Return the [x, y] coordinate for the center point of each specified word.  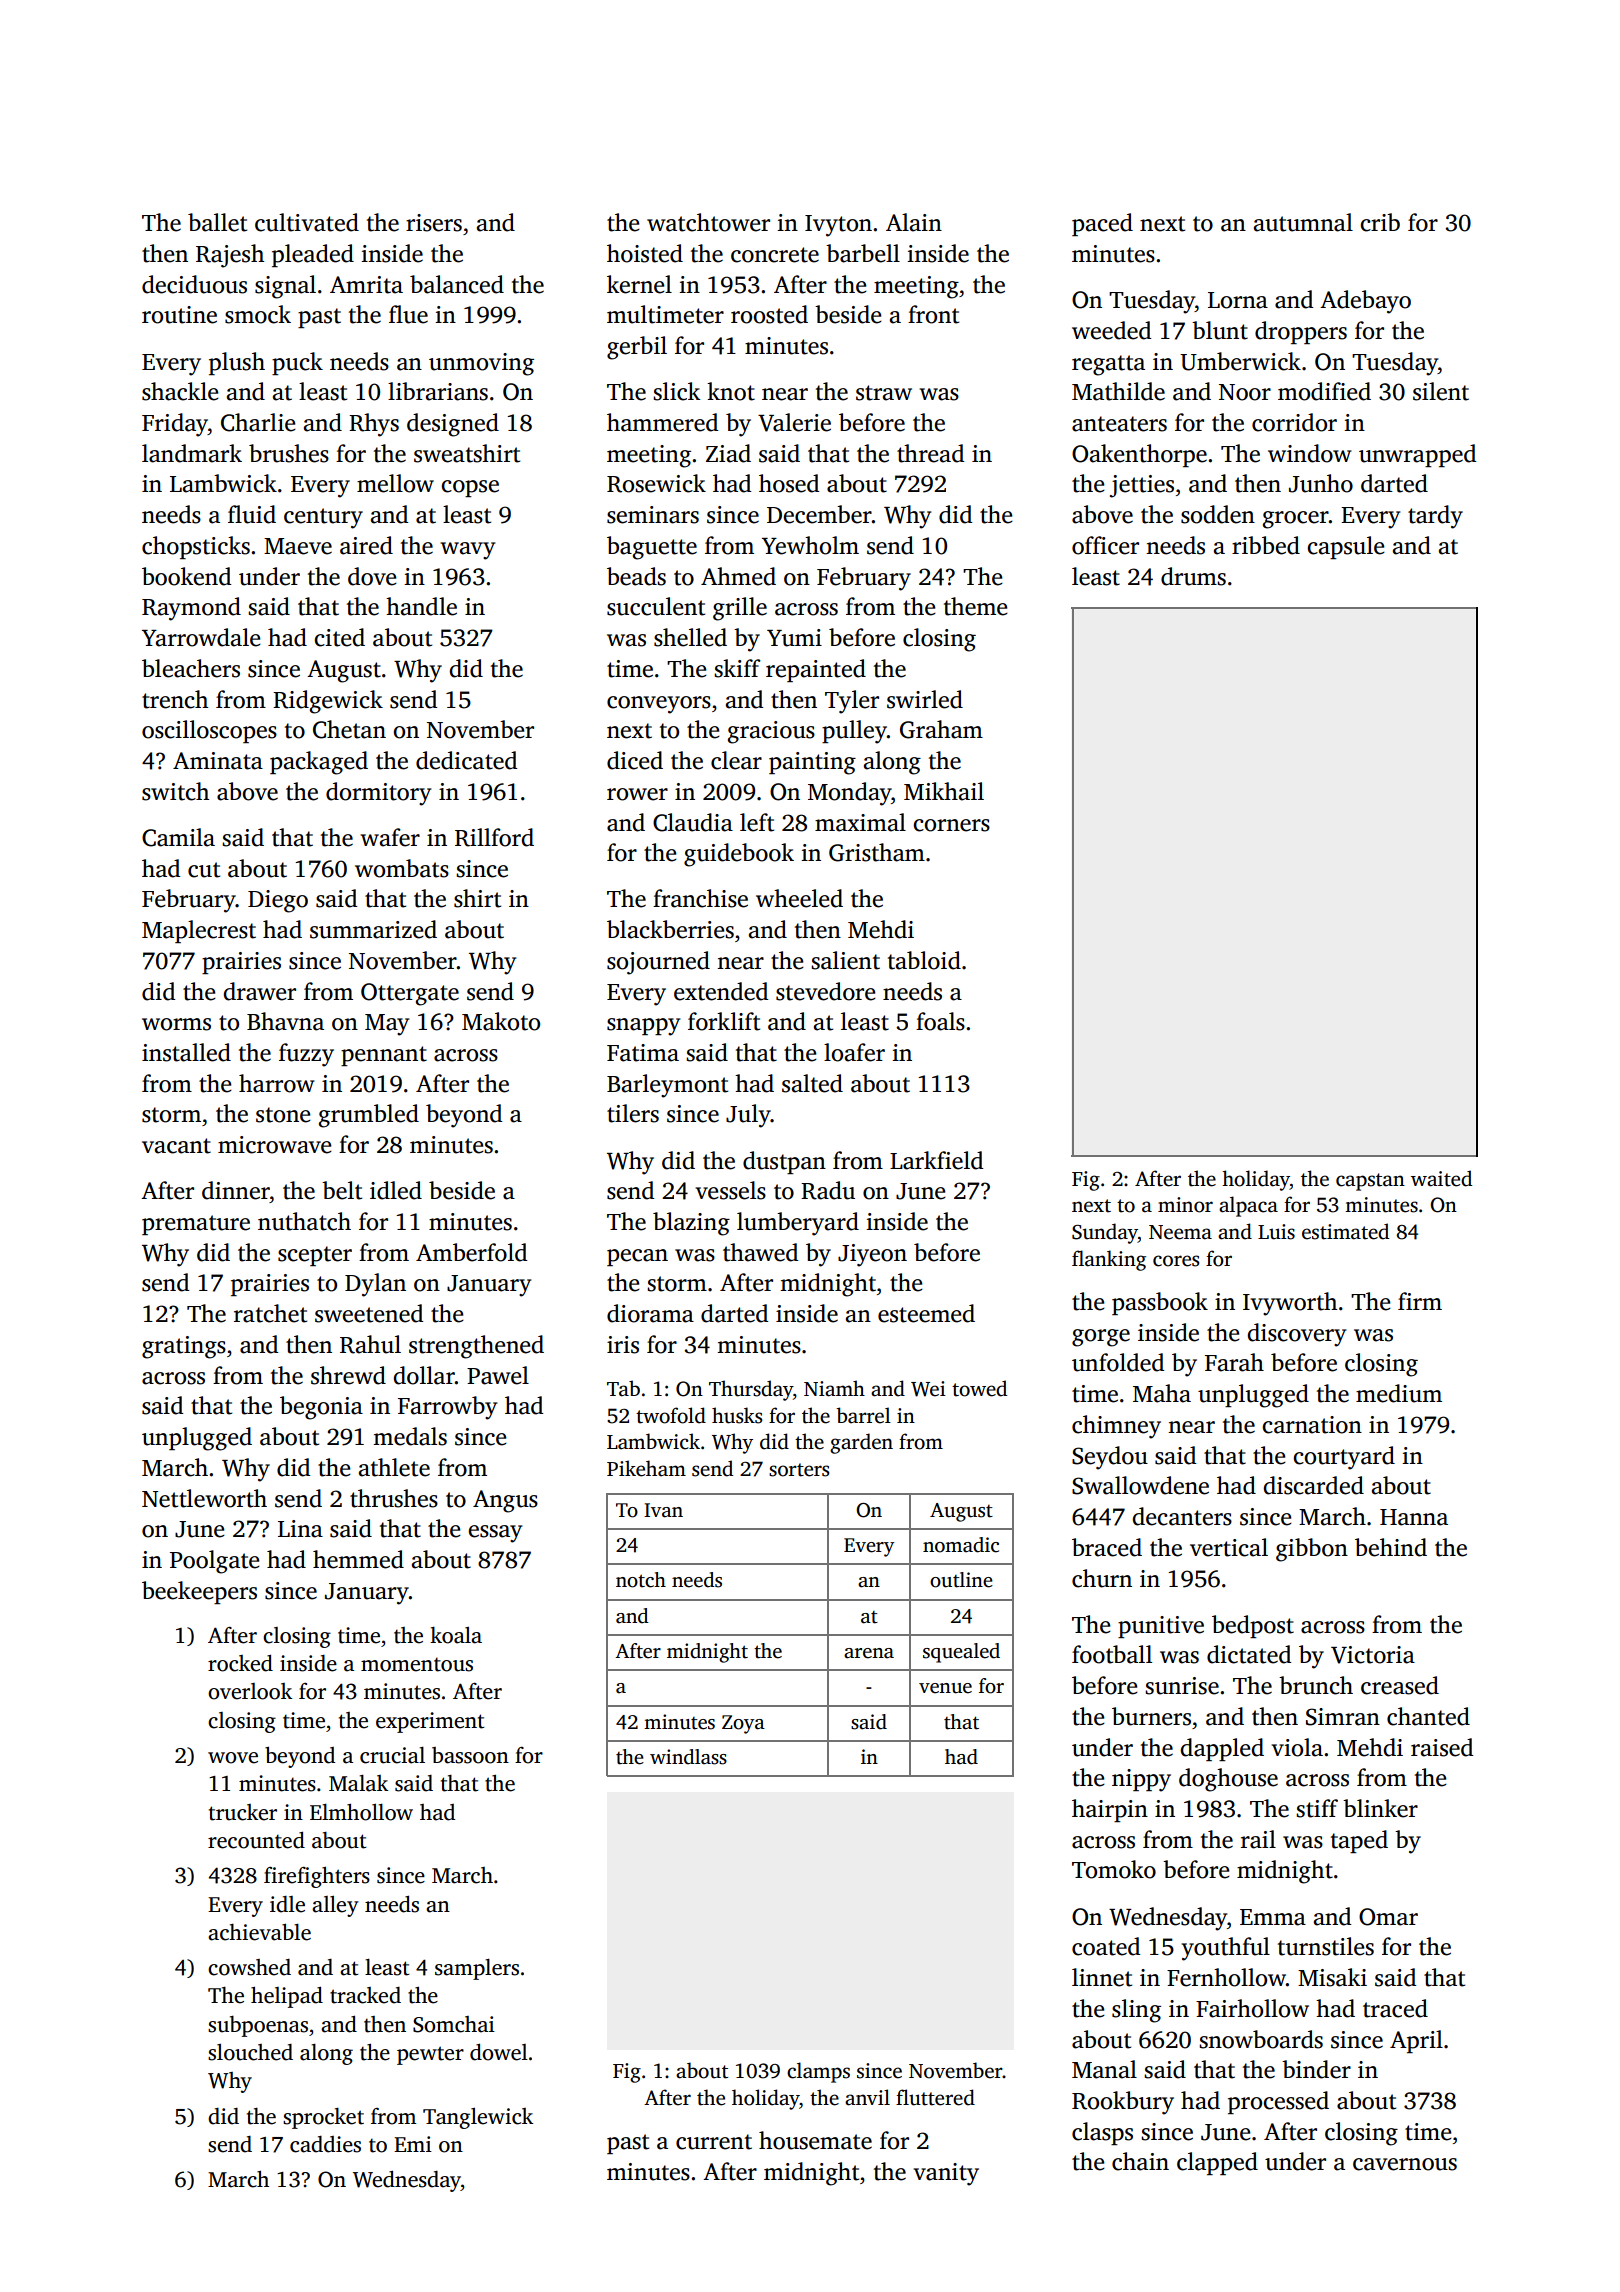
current [714, 2142]
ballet [217, 222]
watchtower [708, 222]
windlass [688, 1757]
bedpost [1253, 1626]
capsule [1346, 547]
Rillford [494, 837]
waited [1441, 1178]
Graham [941, 729]
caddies [325, 2144]
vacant [176, 1146]
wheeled [799, 898]
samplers [477, 1969]
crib [1380, 222]
